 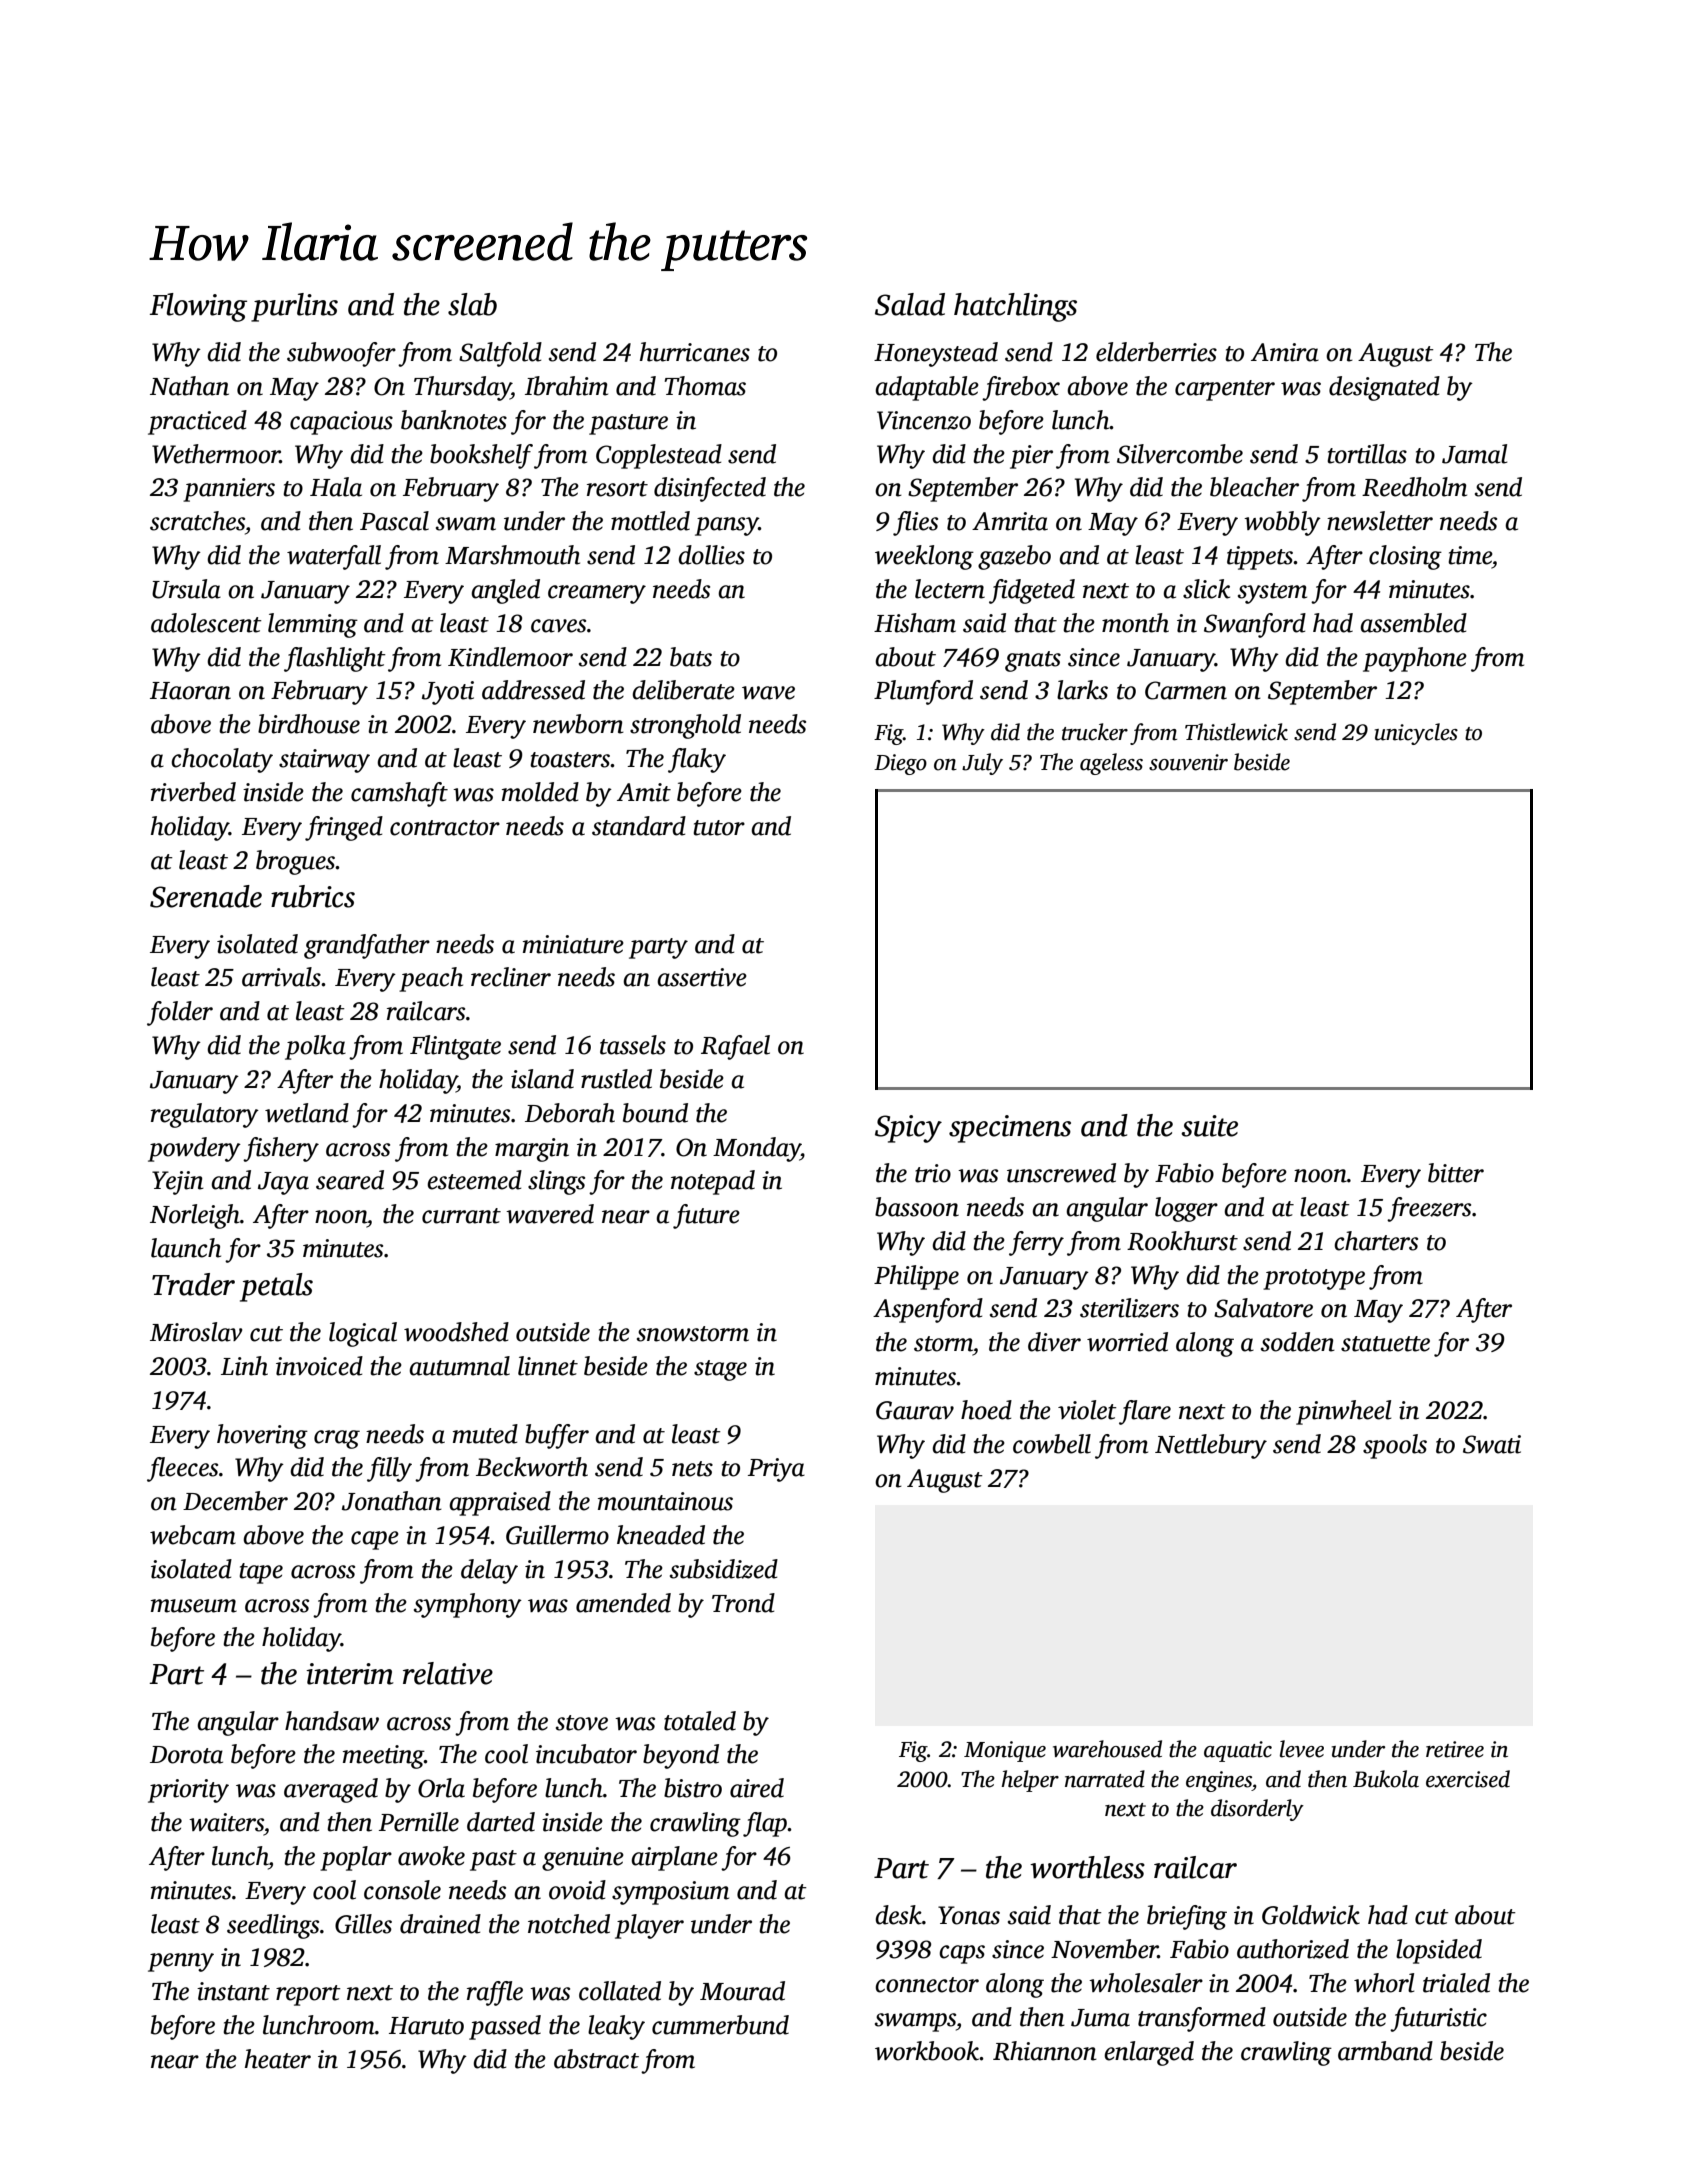 I want to click on scratches, so click(x=197, y=521).
